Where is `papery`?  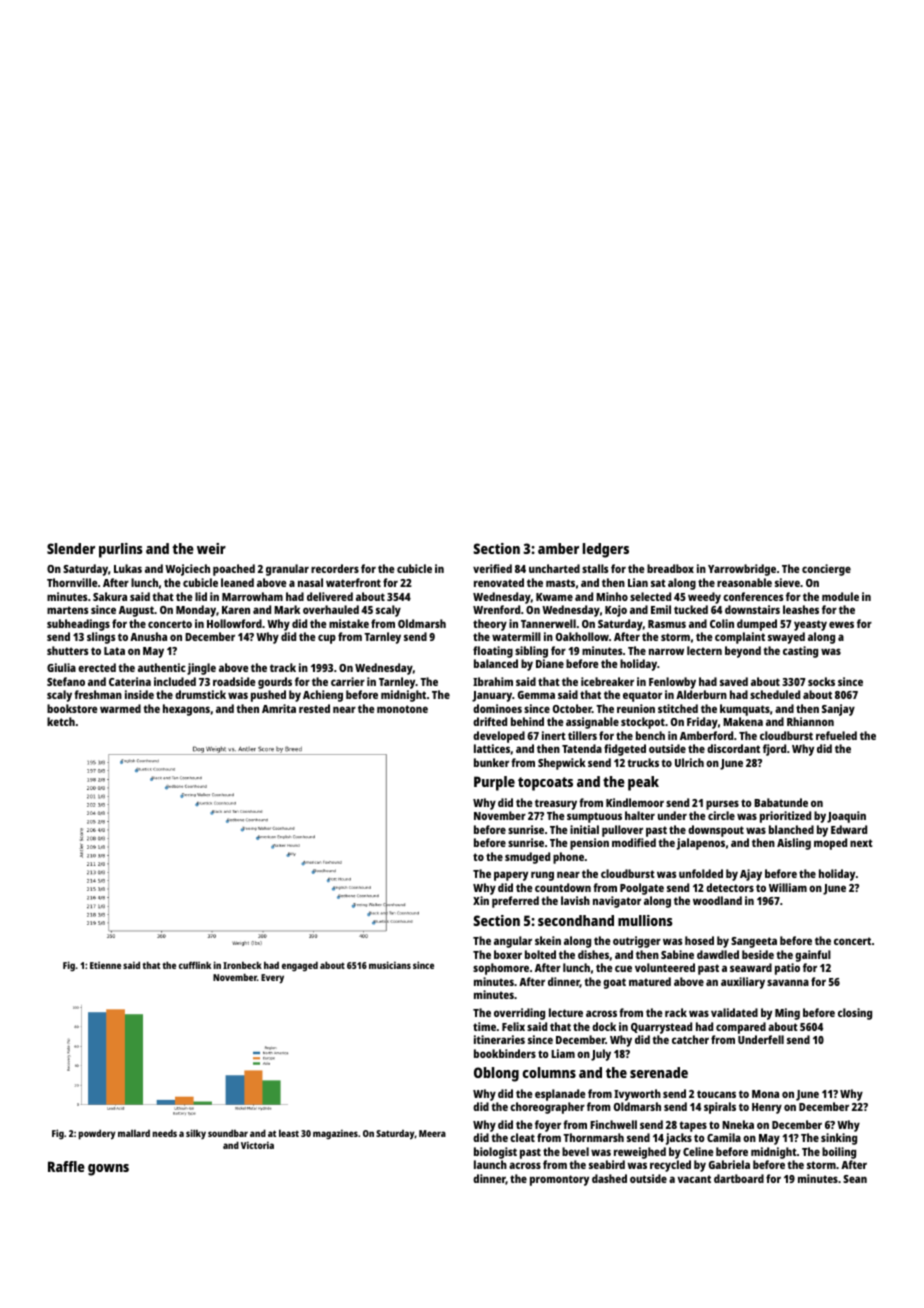 papery is located at coordinates (511, 876).
